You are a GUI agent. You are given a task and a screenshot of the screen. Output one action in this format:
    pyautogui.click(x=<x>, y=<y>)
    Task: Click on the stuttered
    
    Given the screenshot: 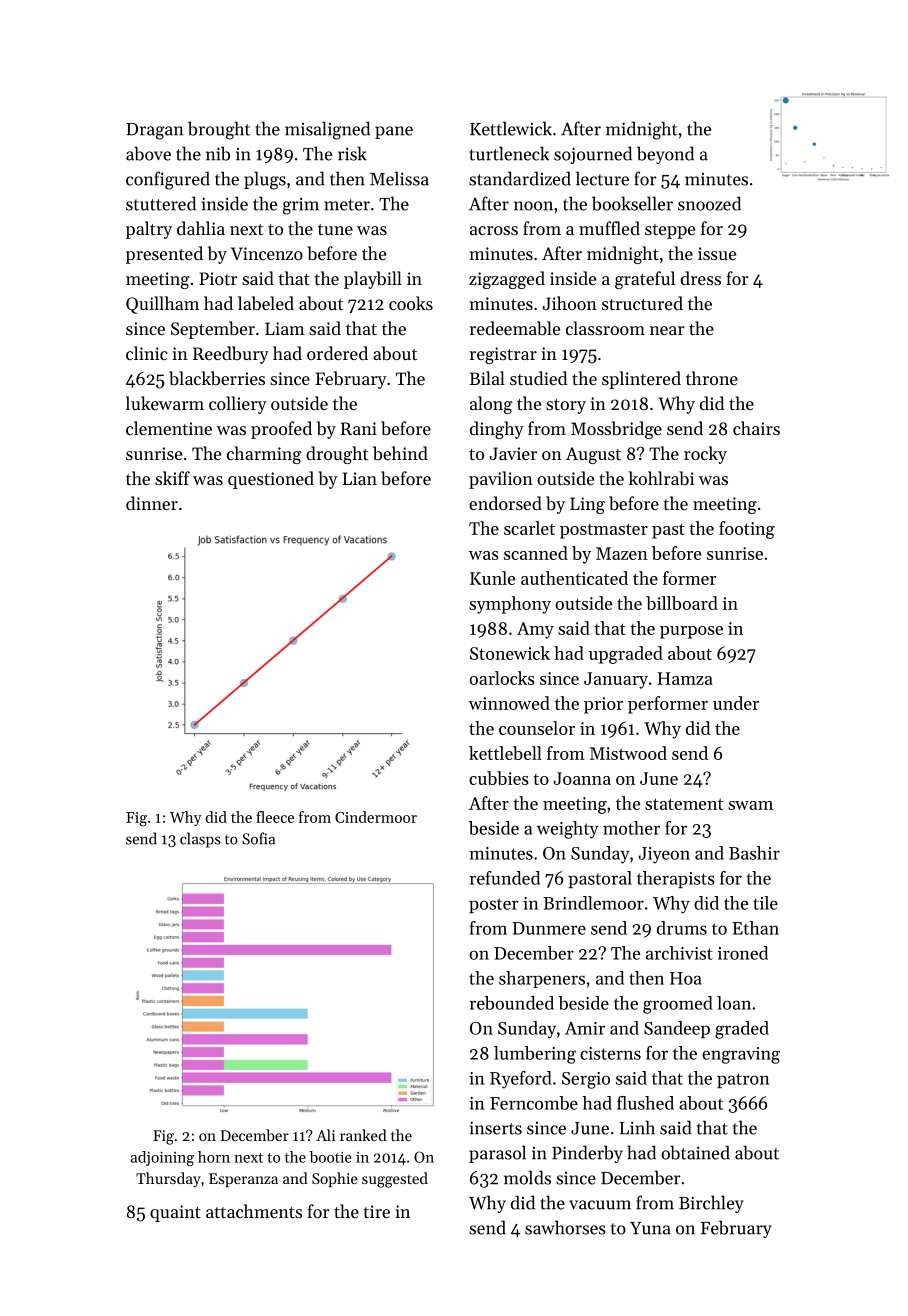 What is the action you would take?
    pyautogui.click(x=161, y=203)
